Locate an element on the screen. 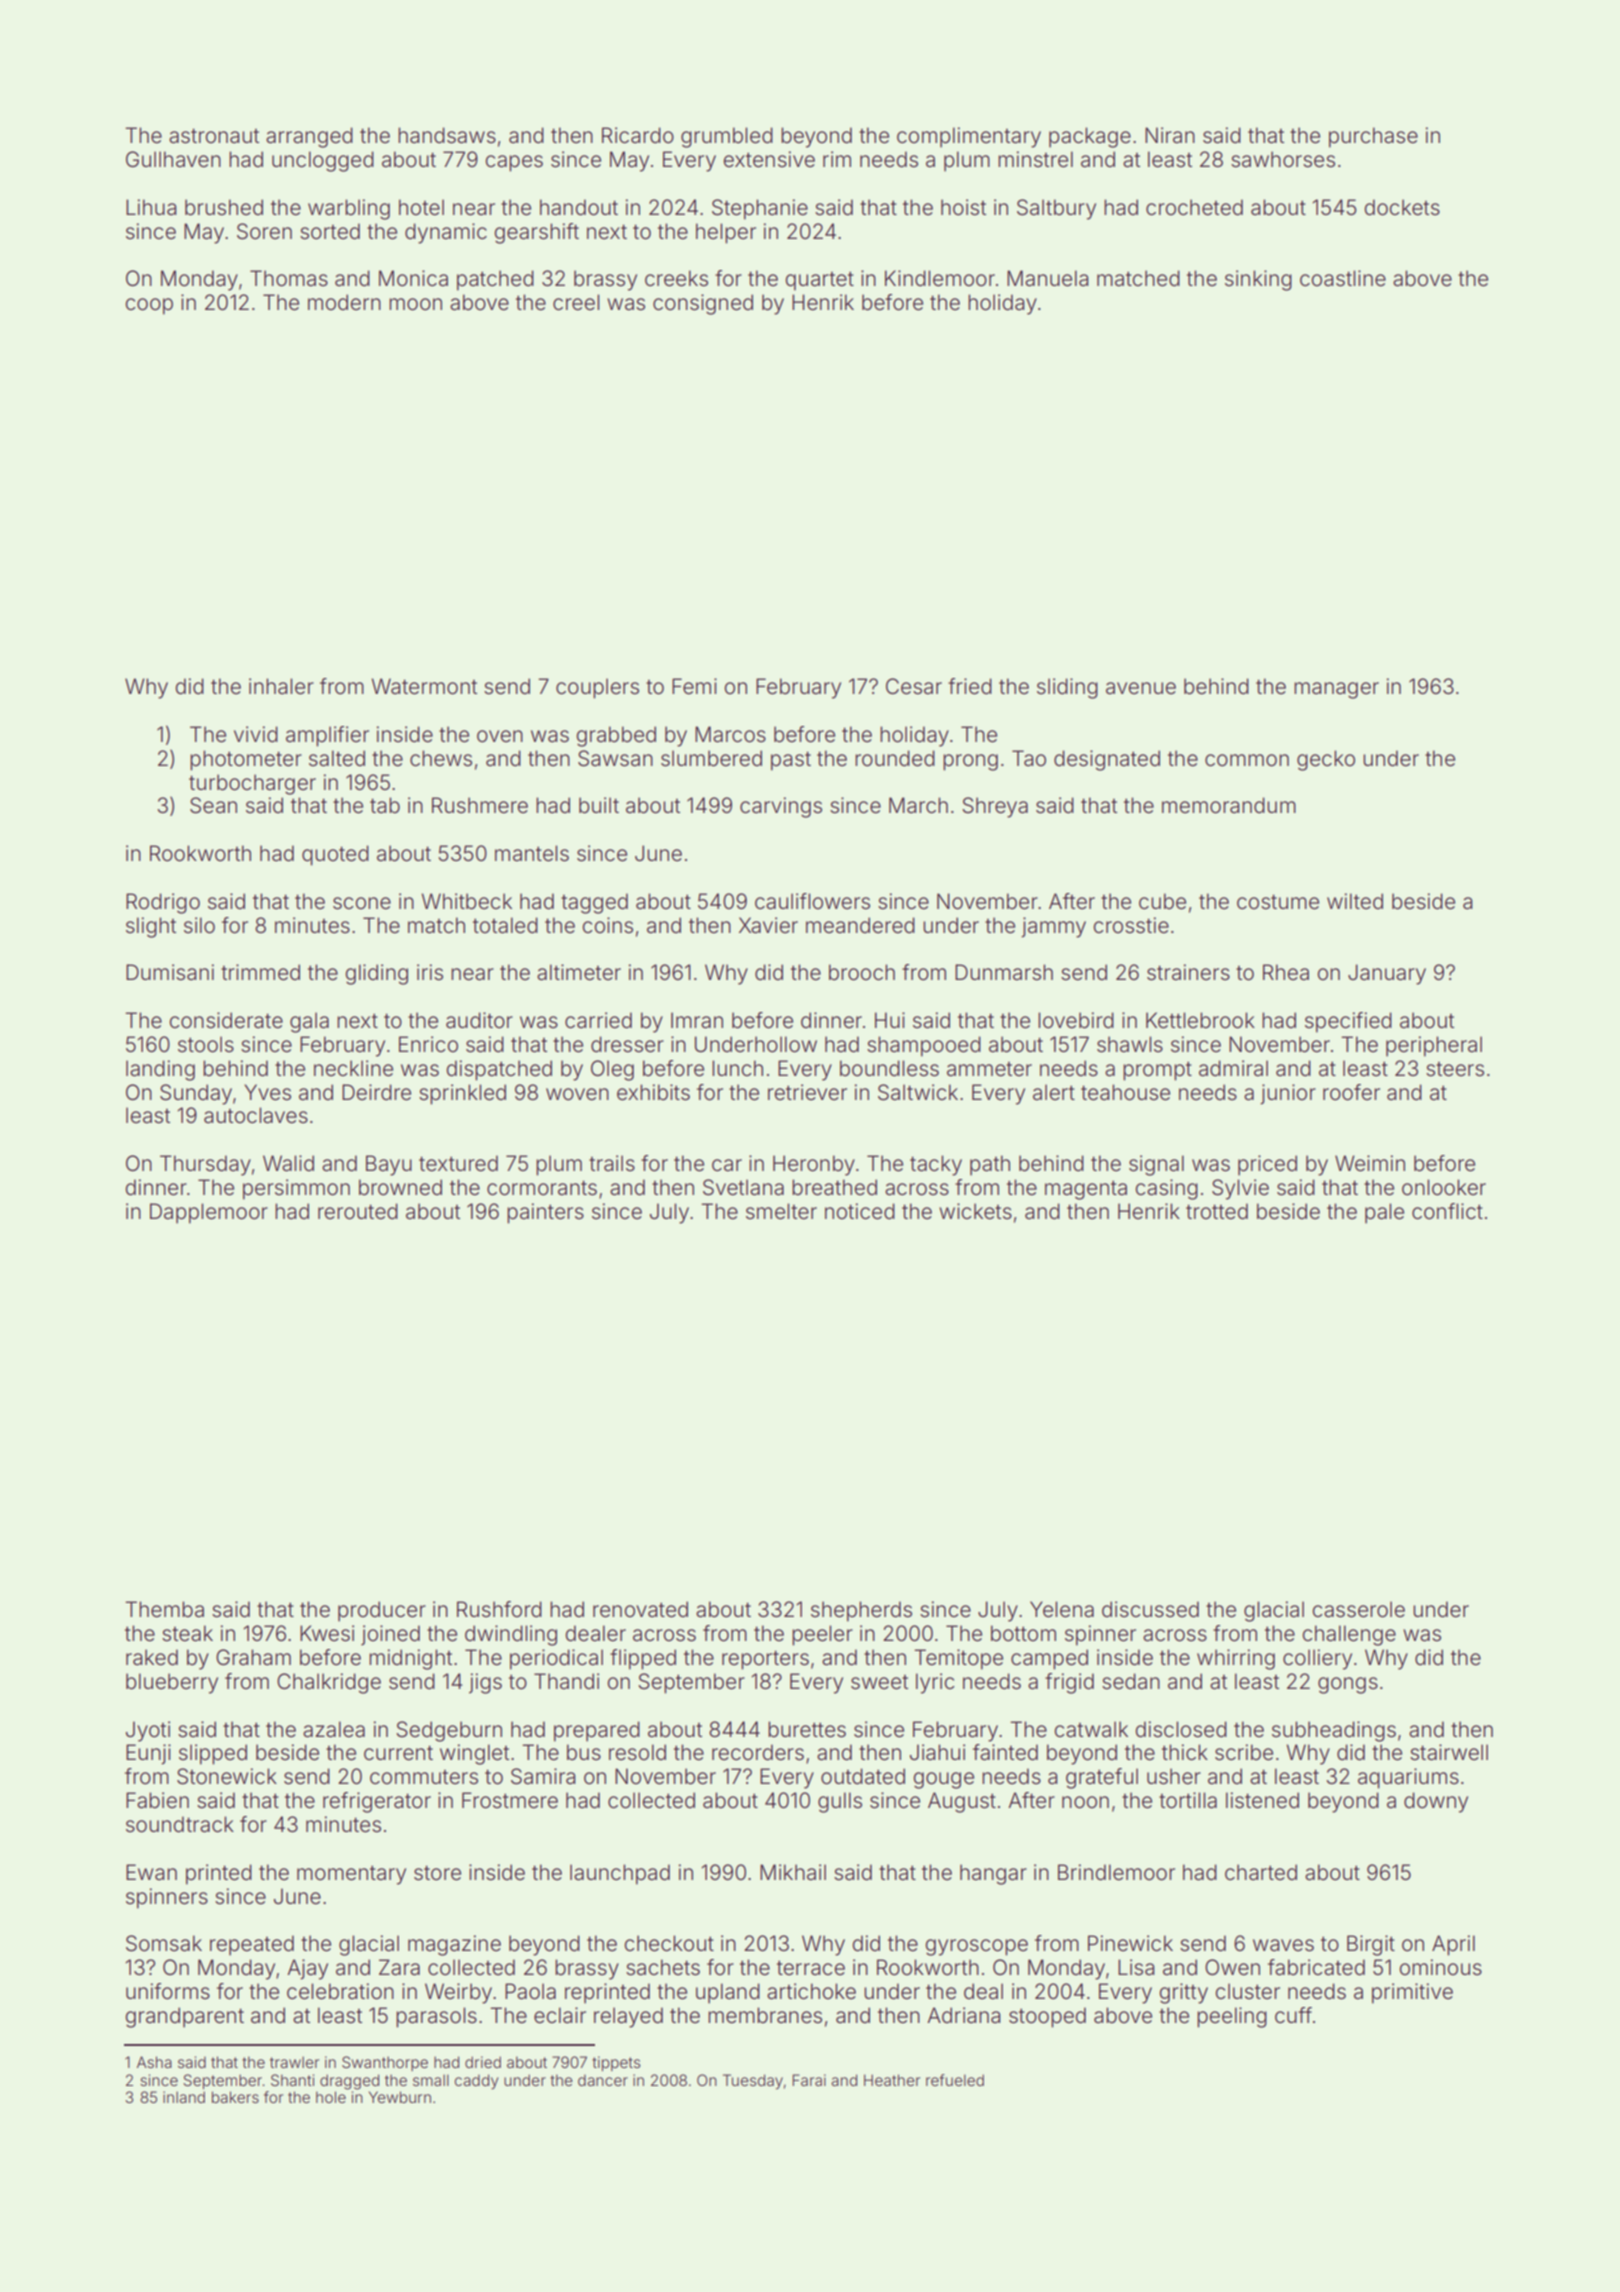 The width and height of the screenshot is (1620, 2292). renovated is located at coordinates (640, 1609).
